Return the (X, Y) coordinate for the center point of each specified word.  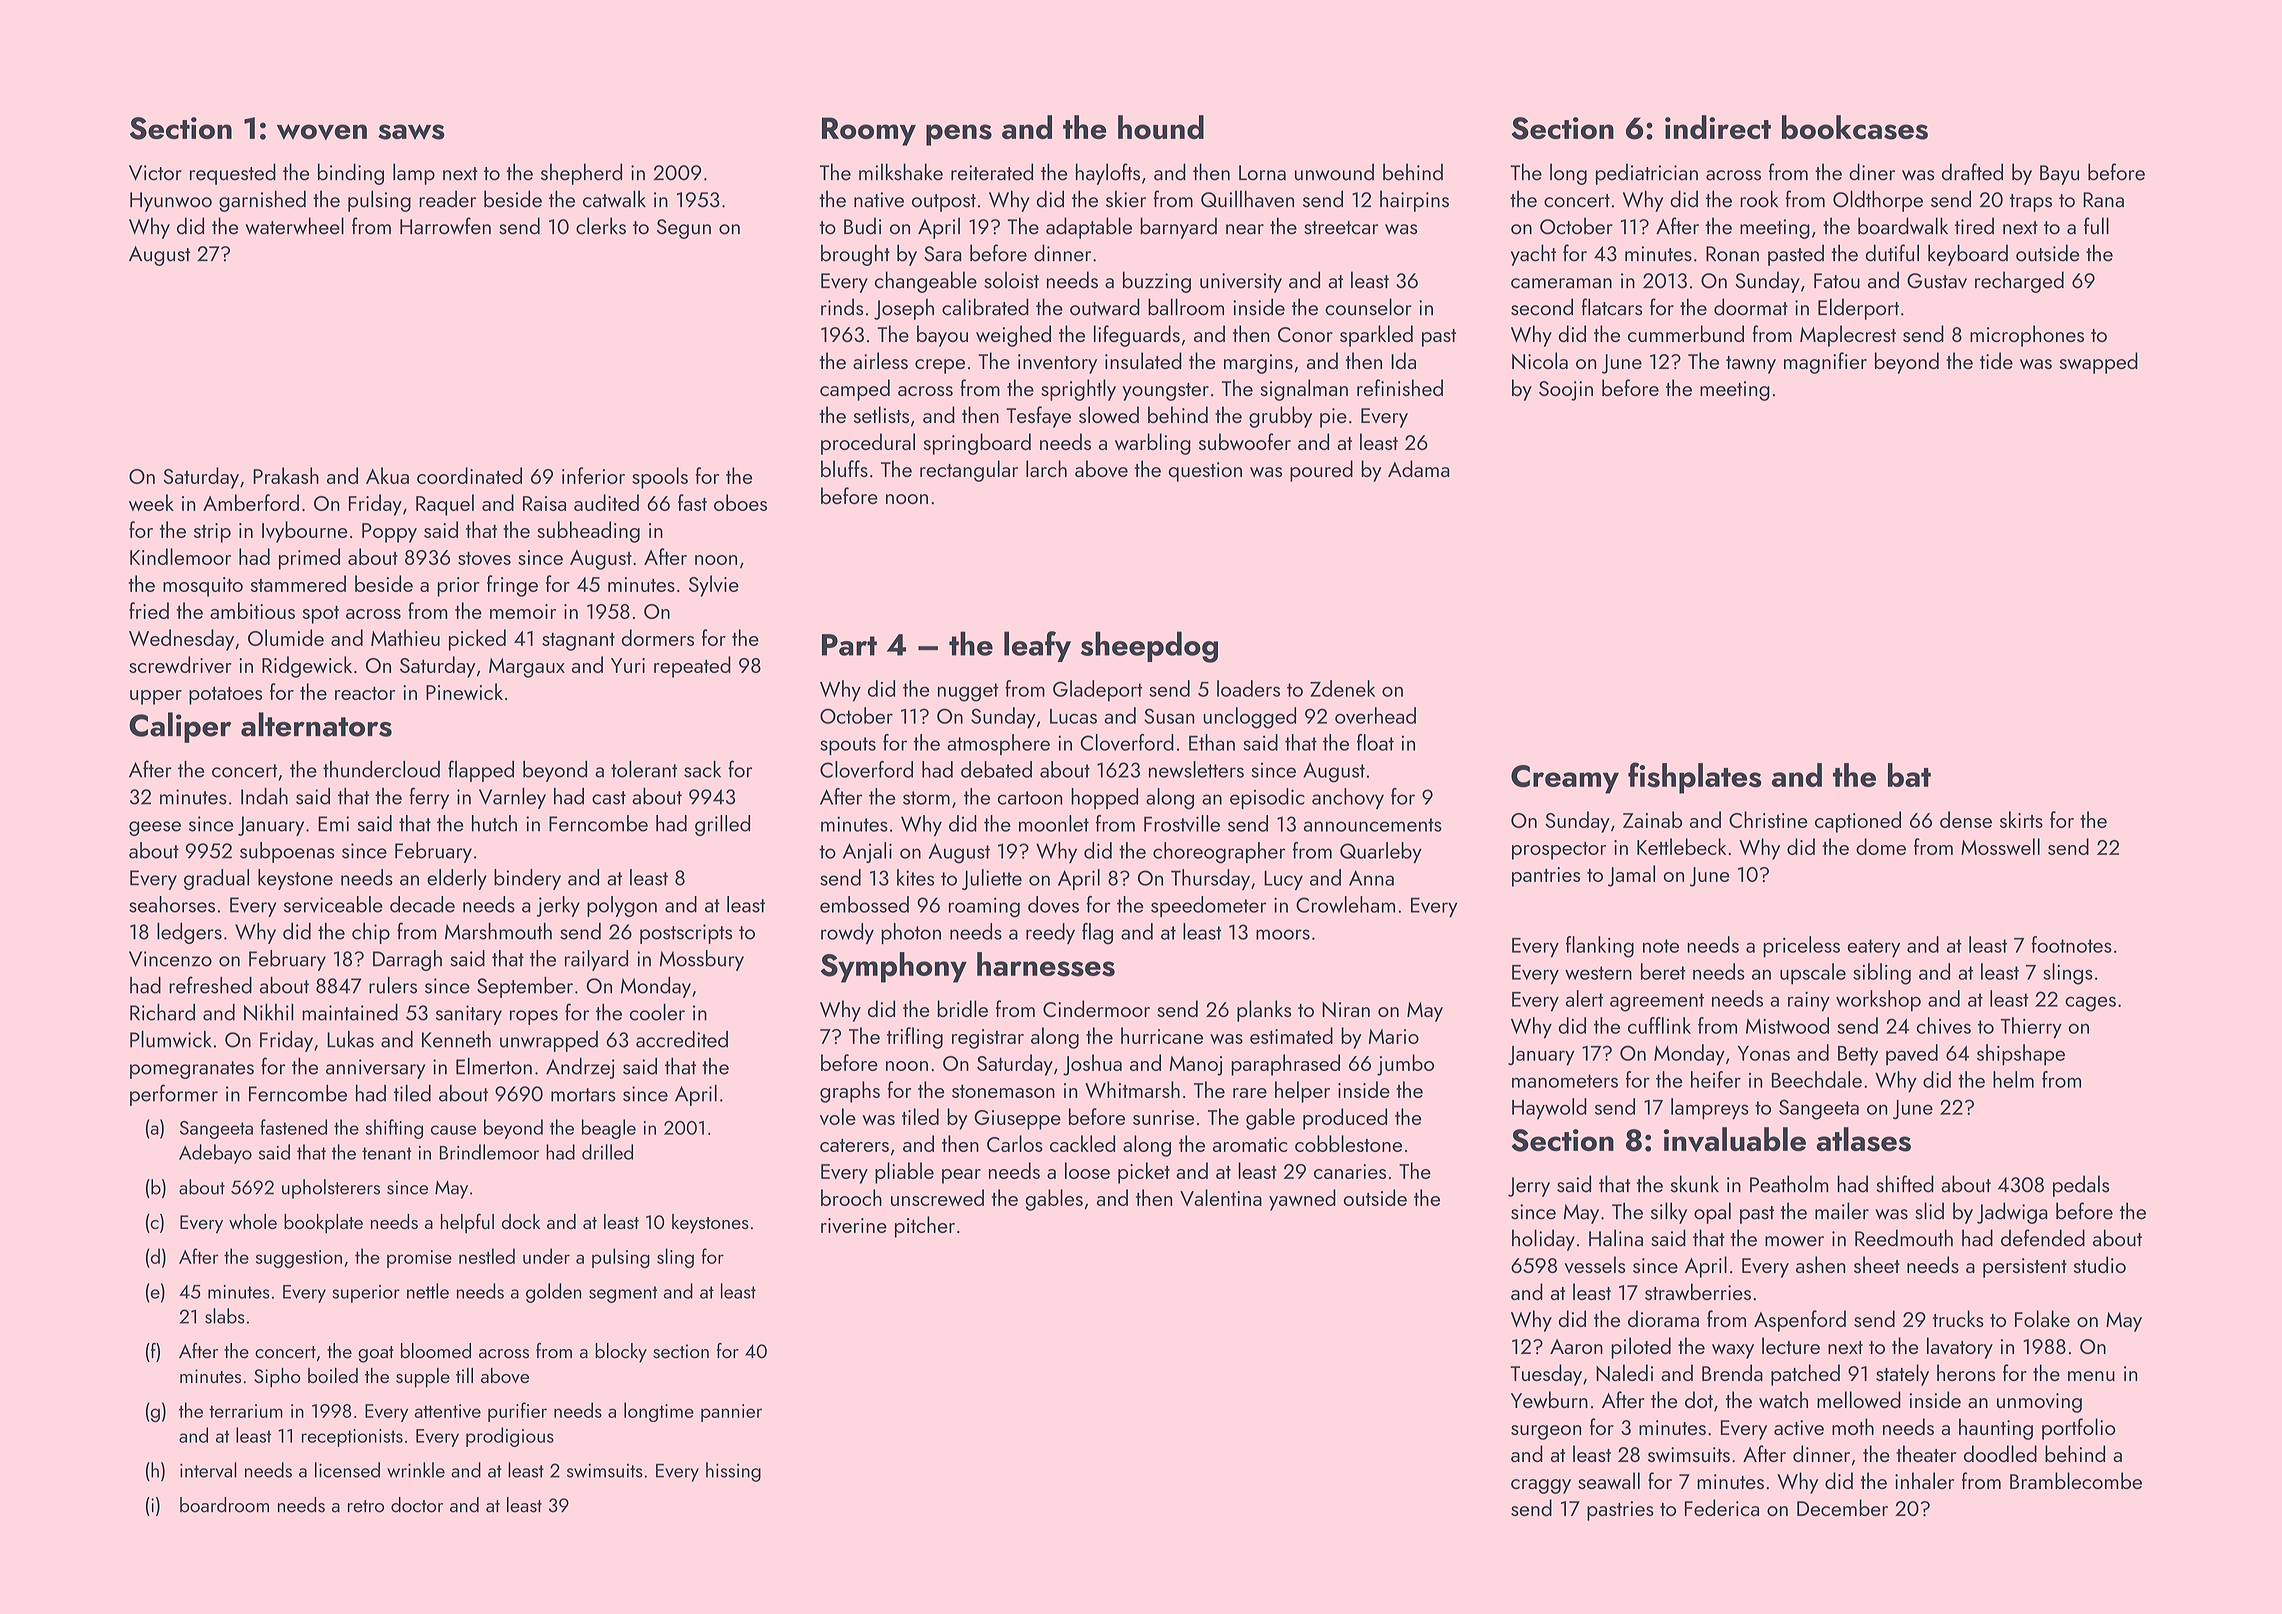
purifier (517, 1412)
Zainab (1652, 819)
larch (1046, 468)
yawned (1302, 1200)
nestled (487, 1256)
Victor (155, 173)
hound (1161, 127)
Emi (333, 824)
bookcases (1855, 127)
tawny (1751, 365)
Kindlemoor (180, 556)
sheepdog (1149, 647)
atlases (1863, 1139)
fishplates (1695, 778)
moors (1283, 934)
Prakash (286, 475)
